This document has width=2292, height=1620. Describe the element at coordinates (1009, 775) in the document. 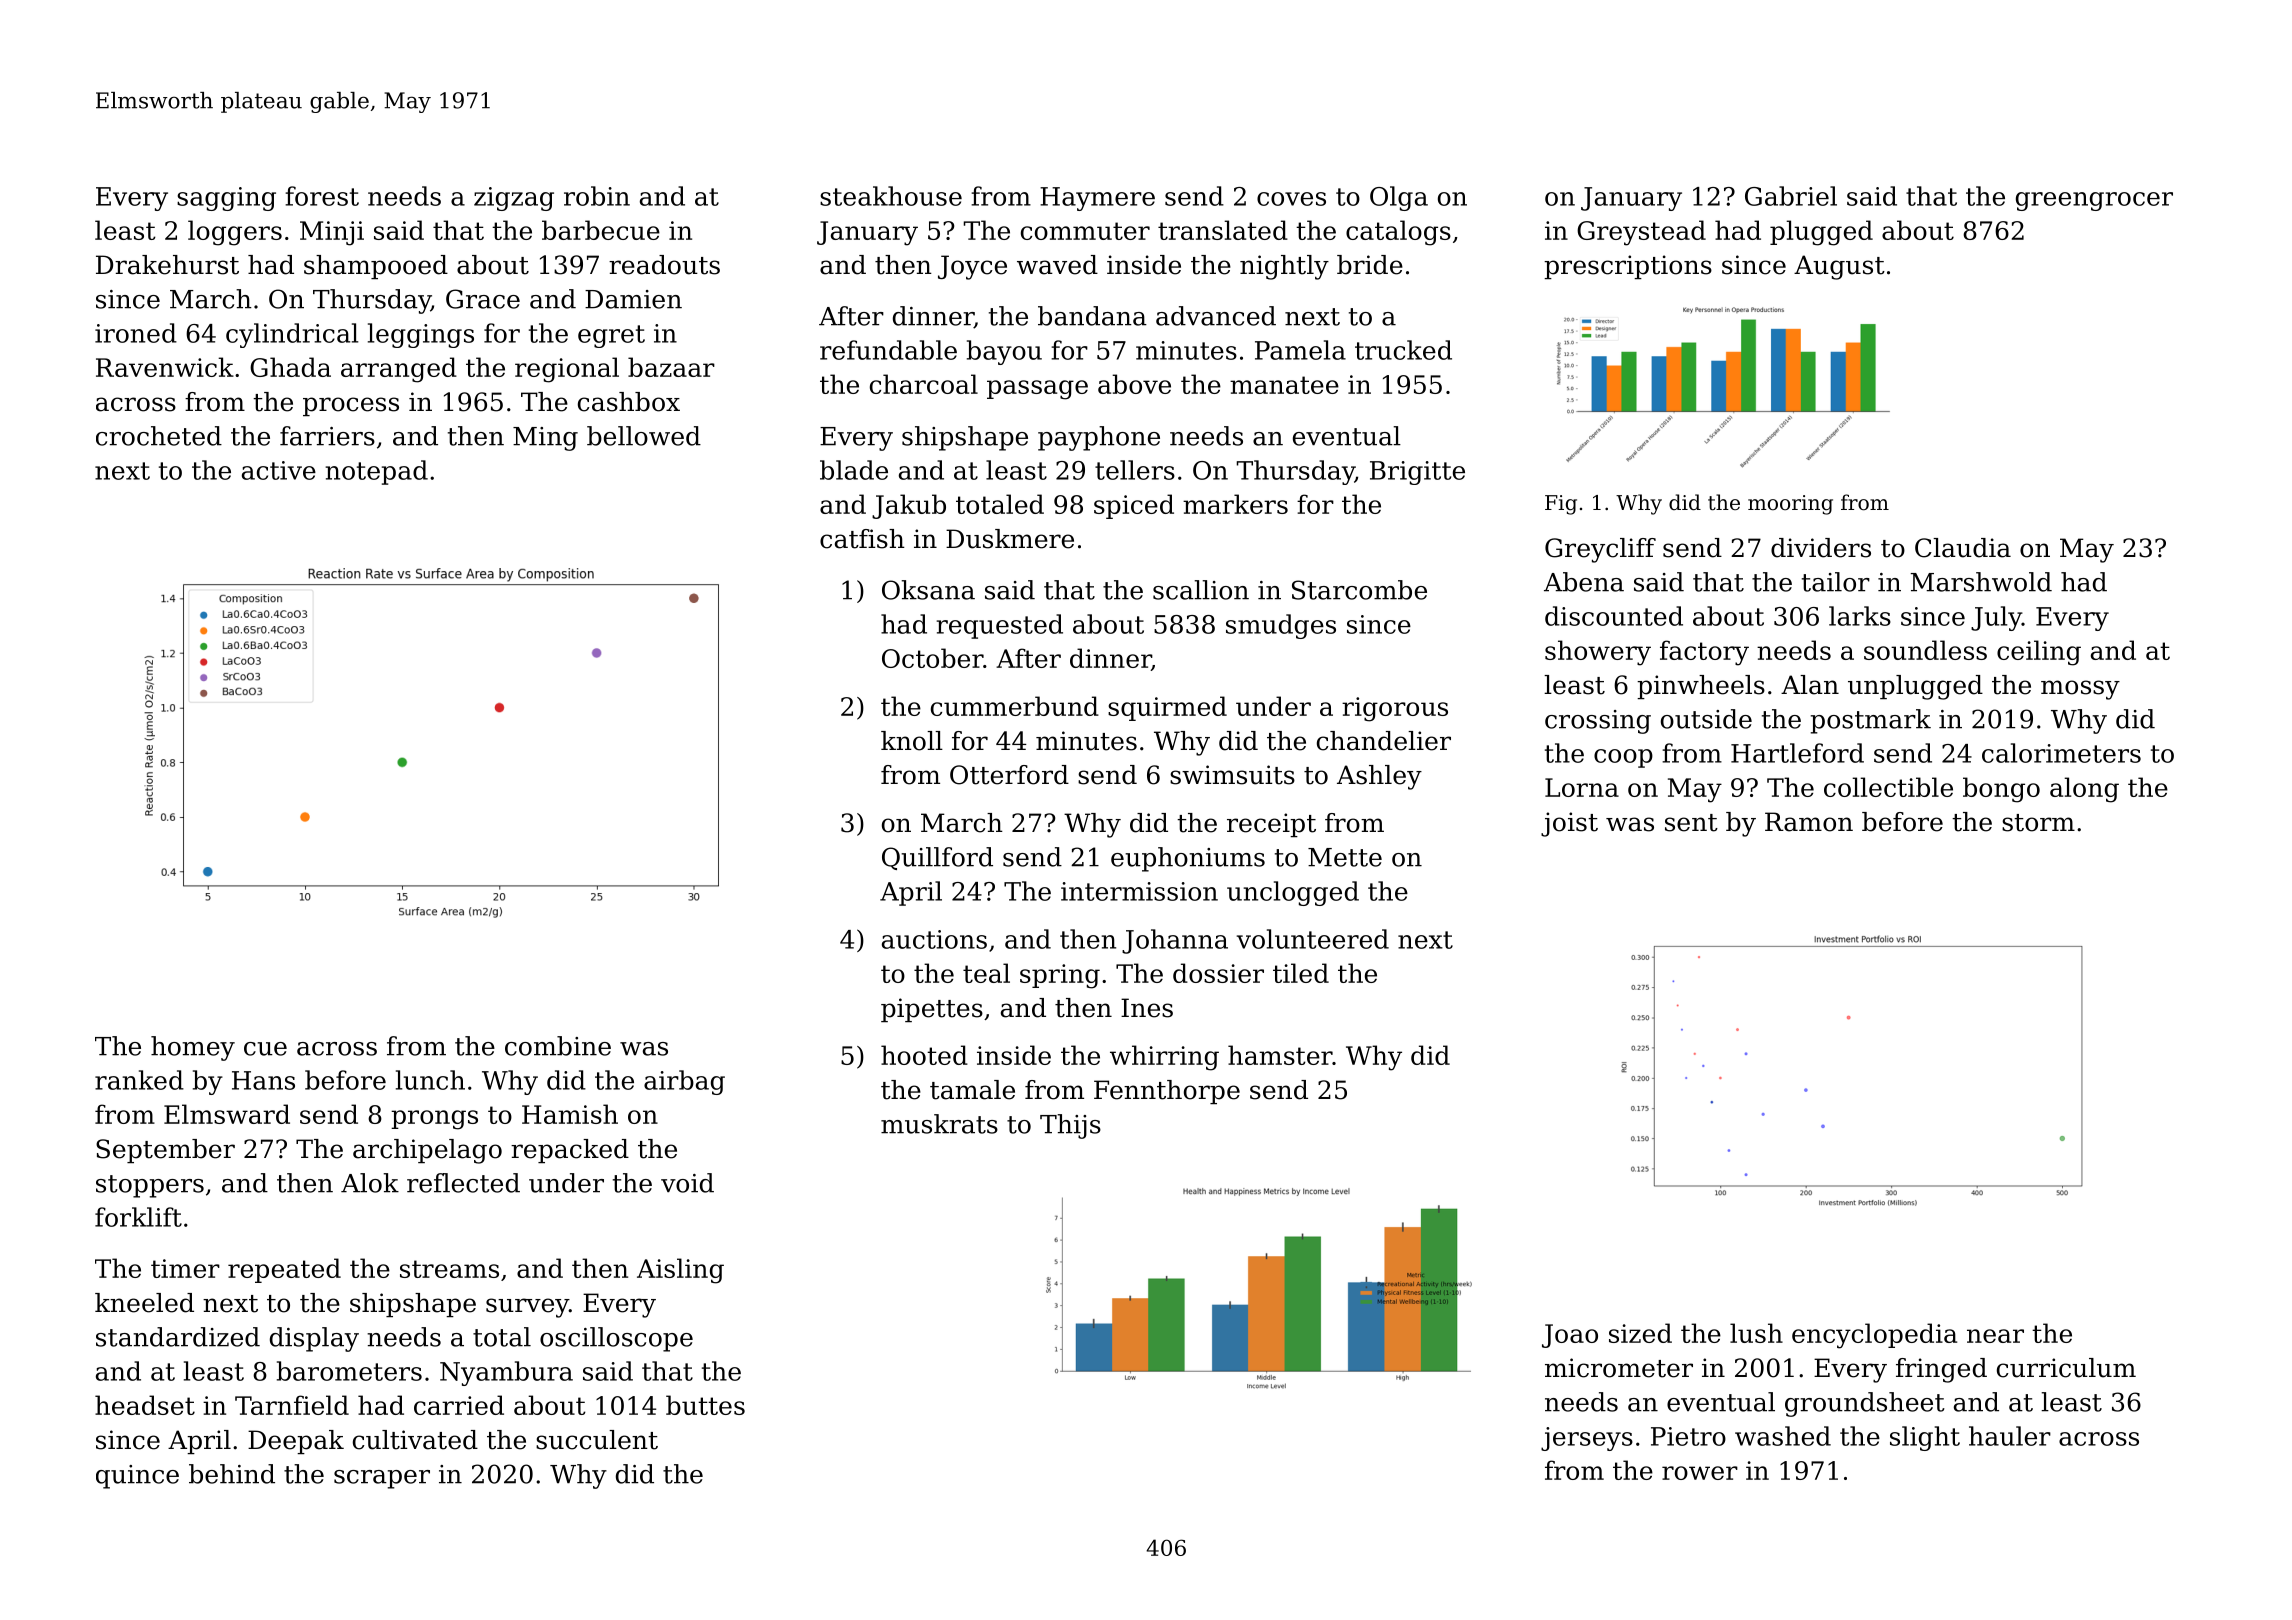

I see `Otterford` at that location.
